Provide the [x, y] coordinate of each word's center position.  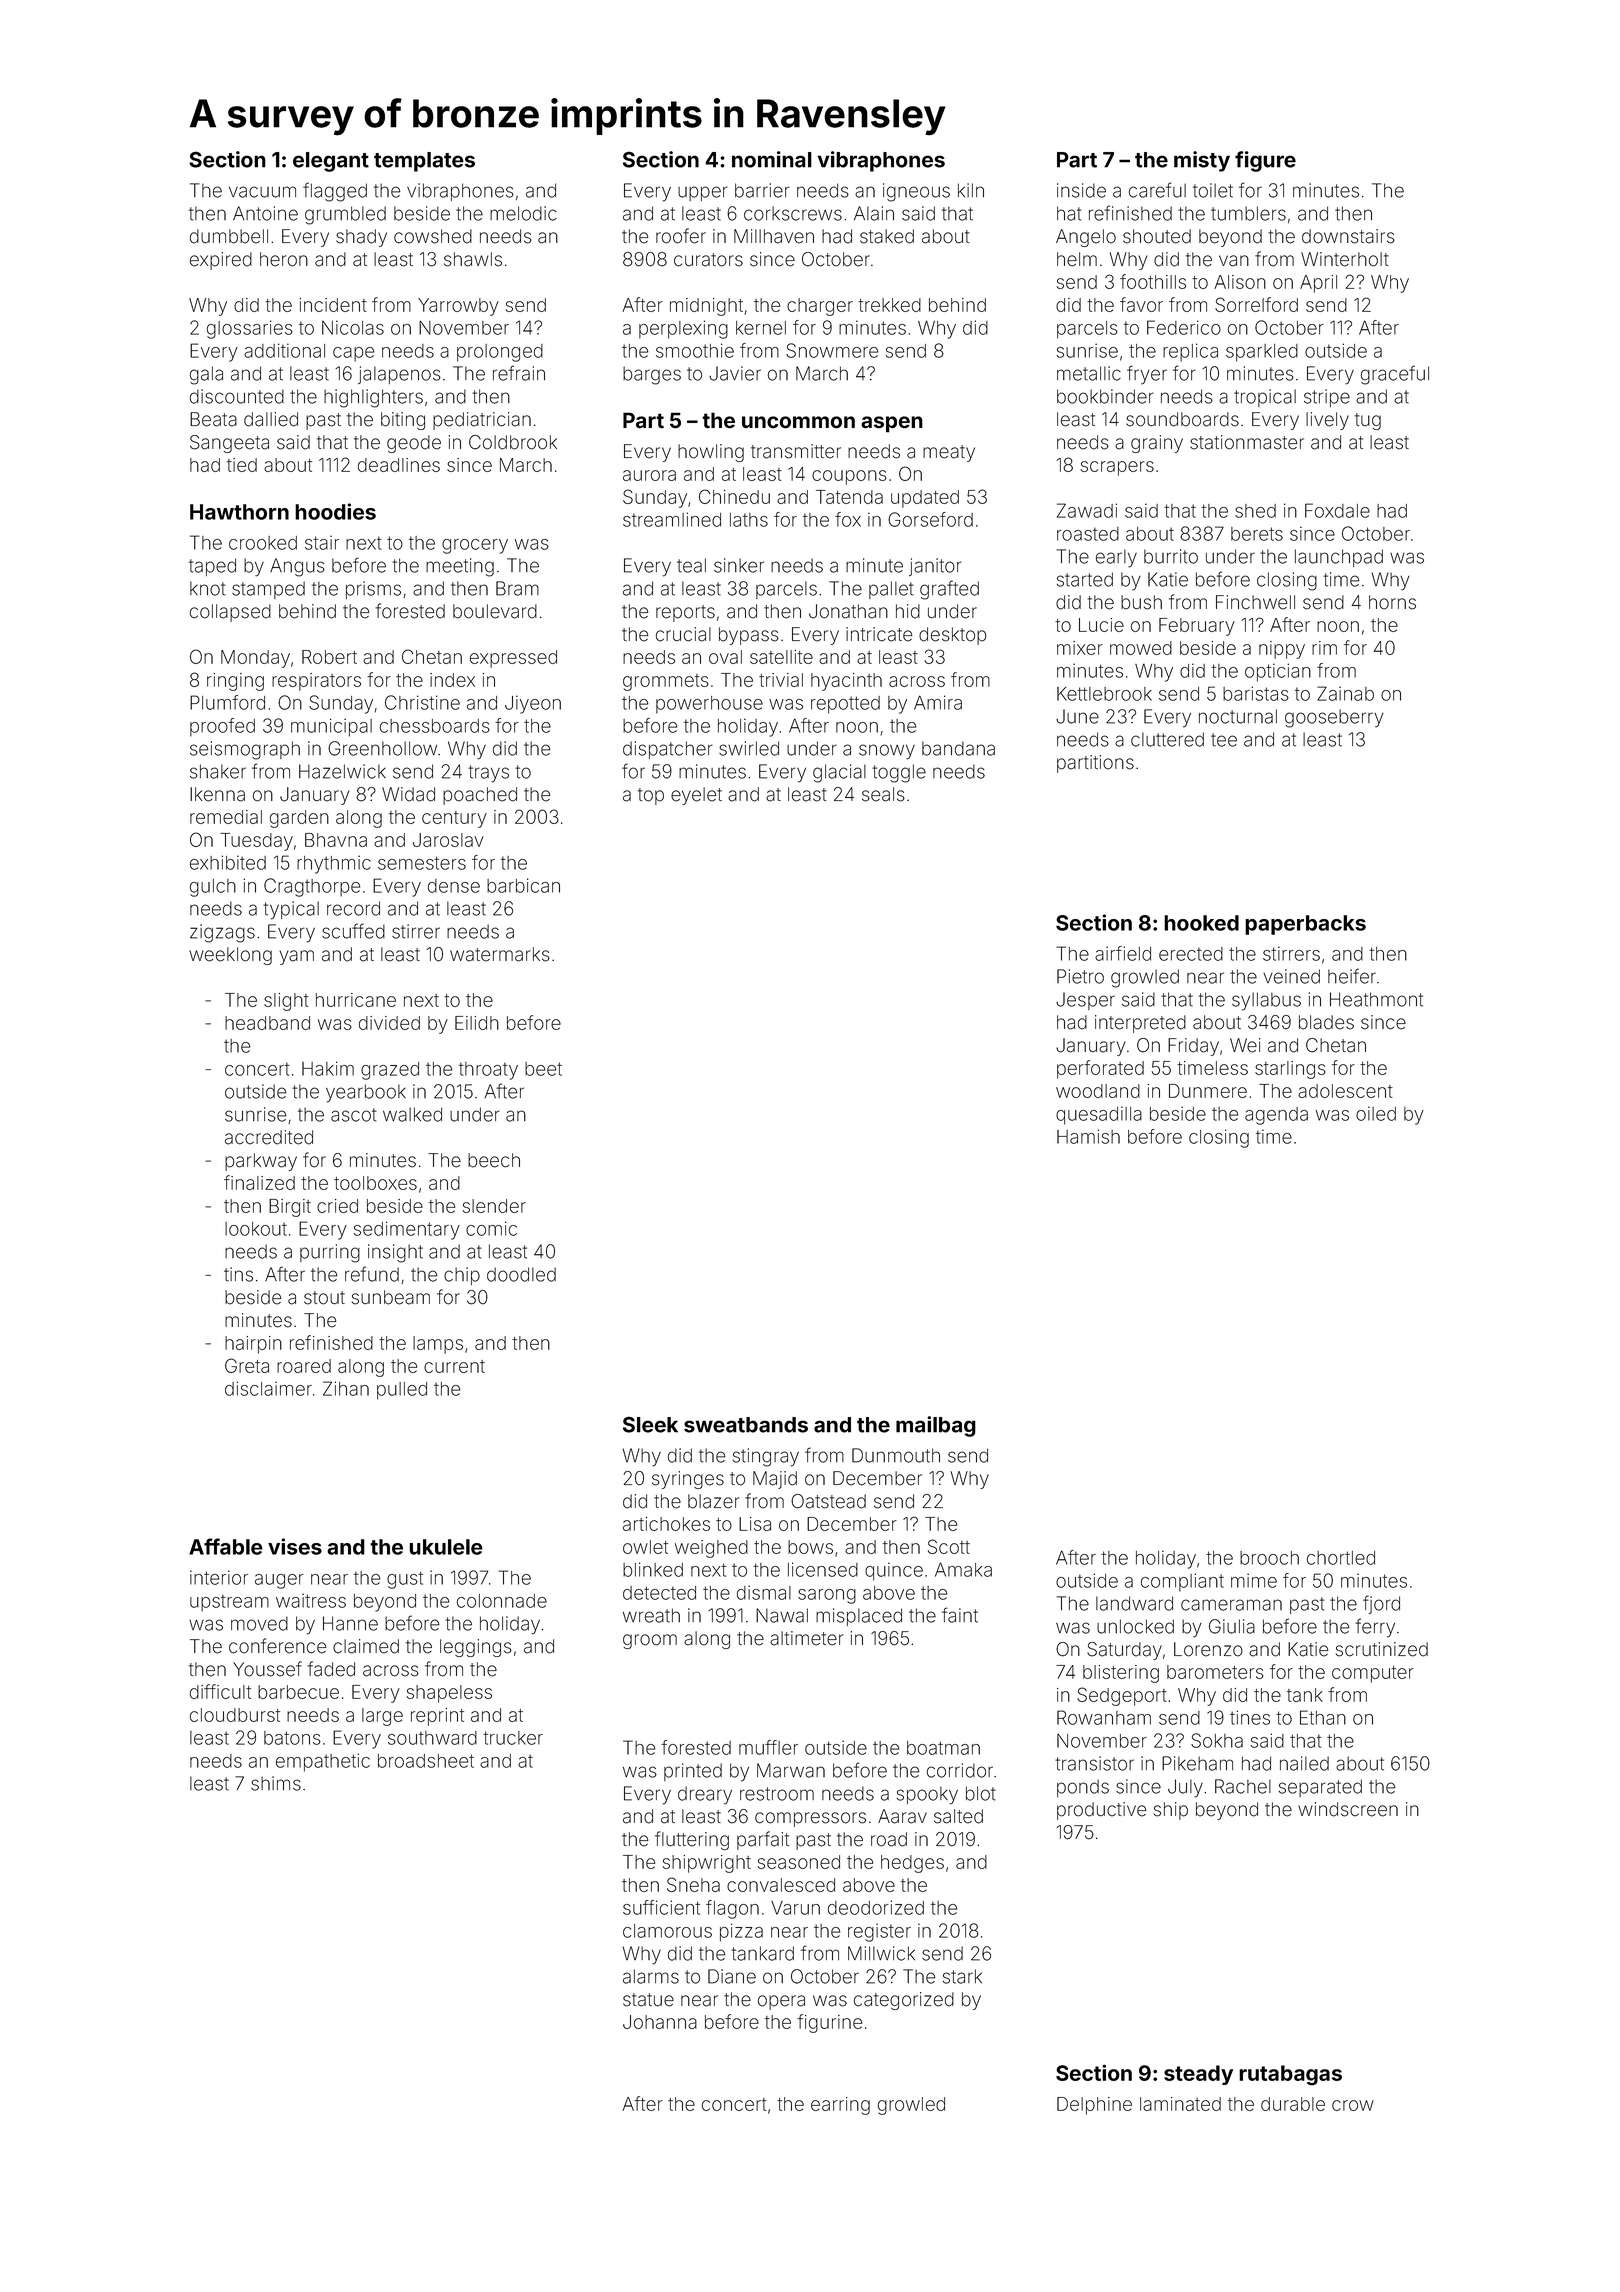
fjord [1381, 1604]
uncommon [798, 422]
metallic [1089, 373]
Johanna [660, 2022]
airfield [1123, 953]
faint [960, 1615]
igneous [916, 192]
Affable [226, 1546]
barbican [523, 885]
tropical [1265, 398]
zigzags [222, 933]
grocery [475, 546]
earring [840, 2106]
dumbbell [229, 236]
